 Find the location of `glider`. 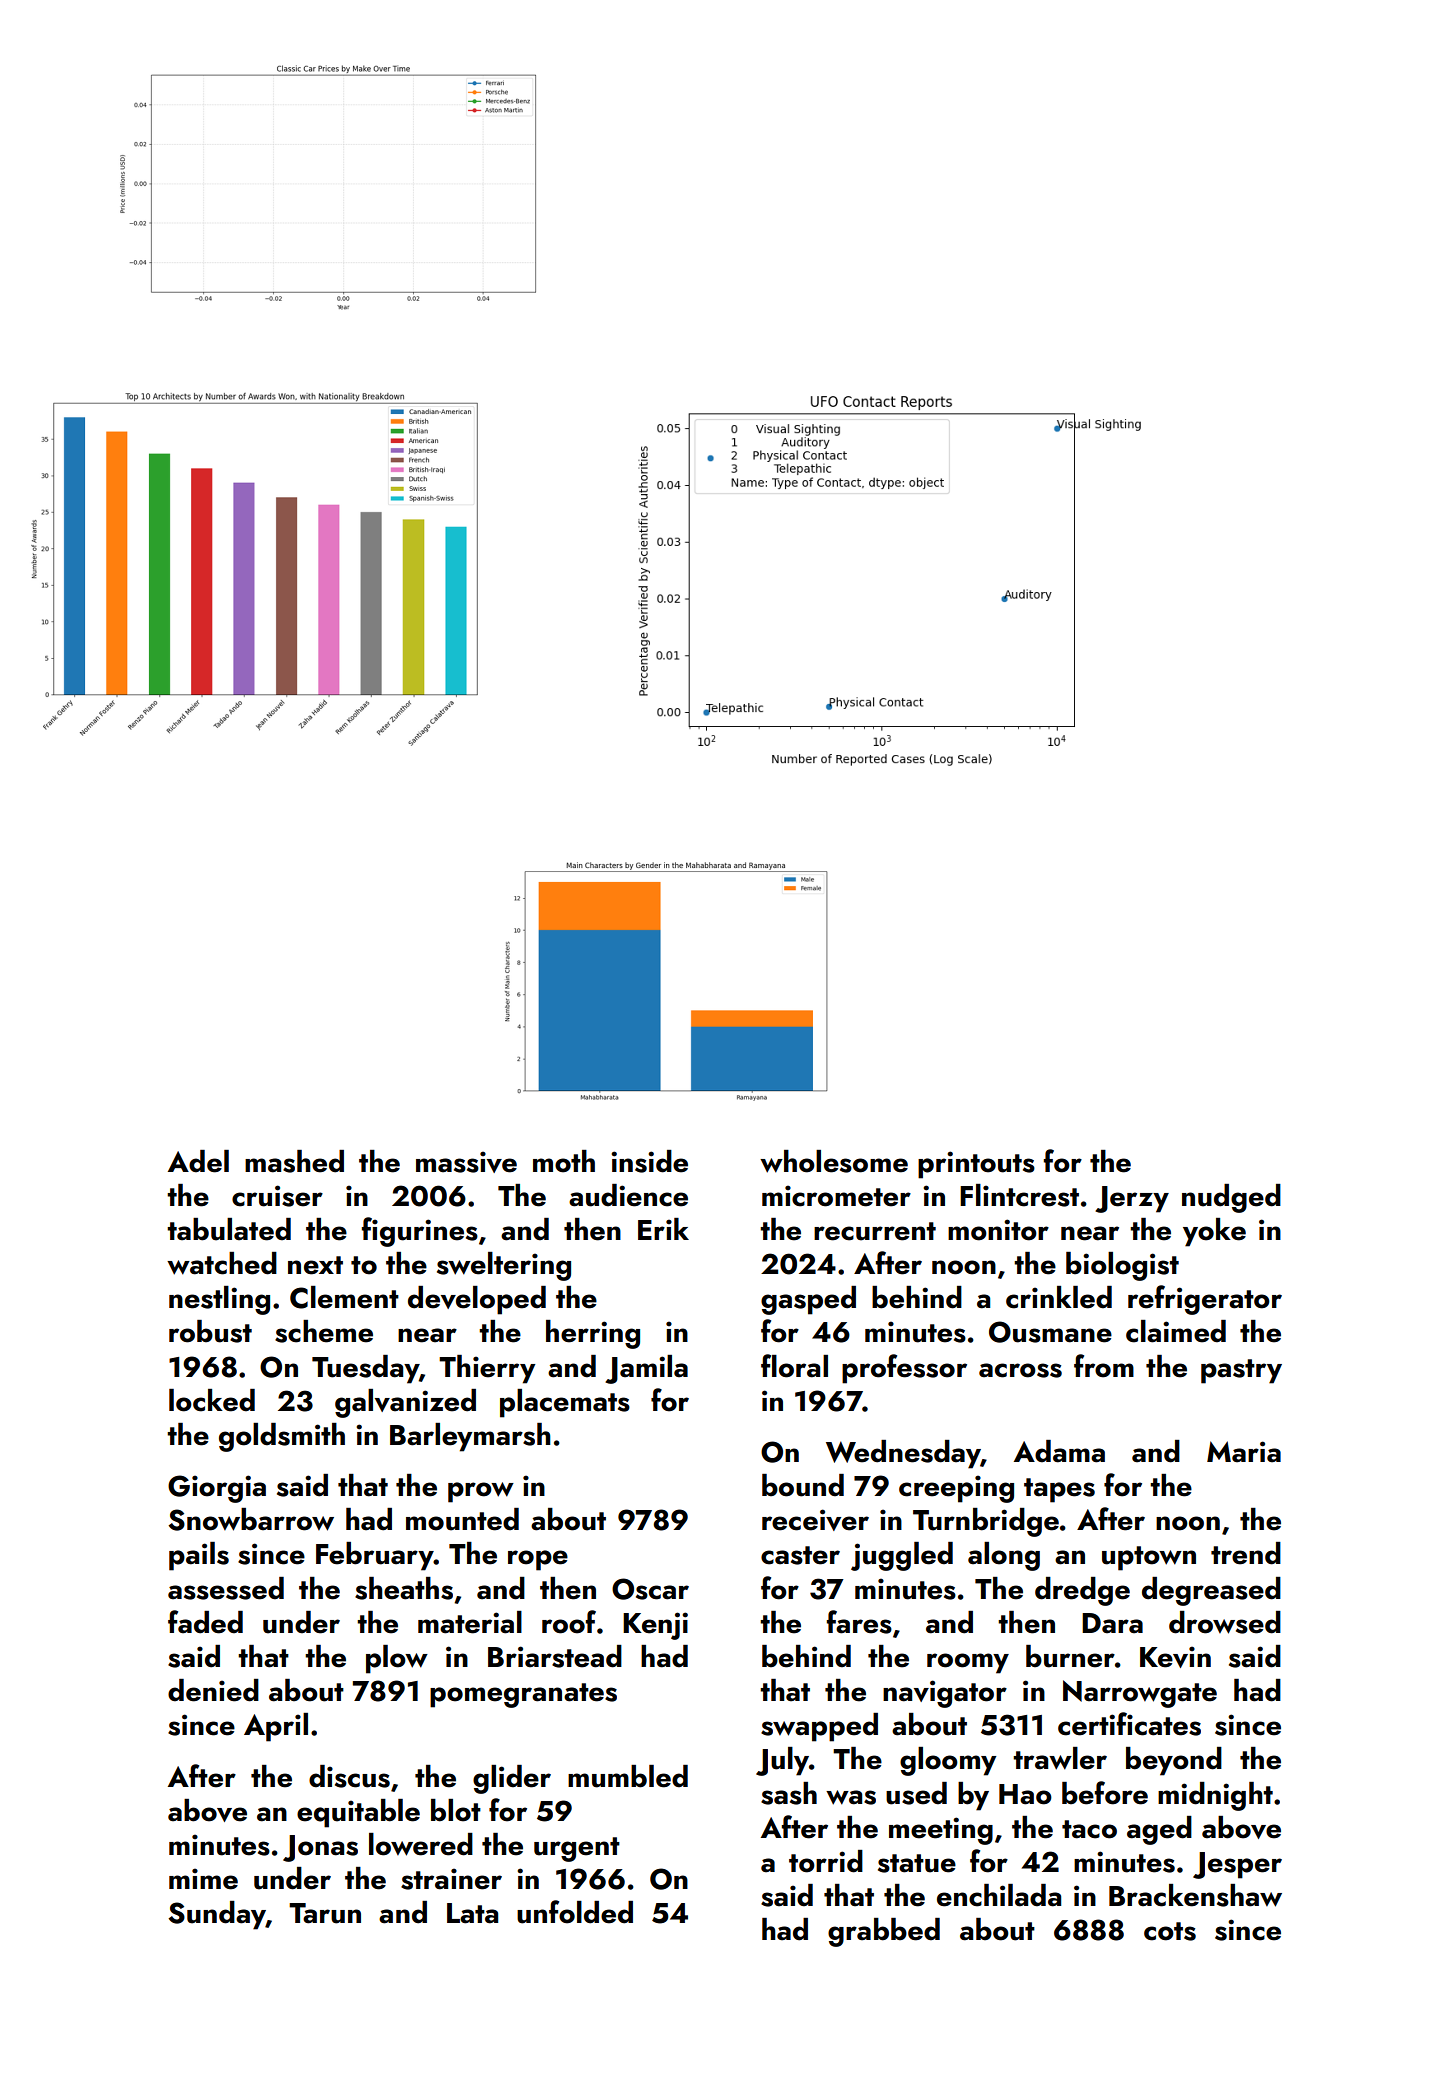

glider is located at coordinates (512, 1779).
